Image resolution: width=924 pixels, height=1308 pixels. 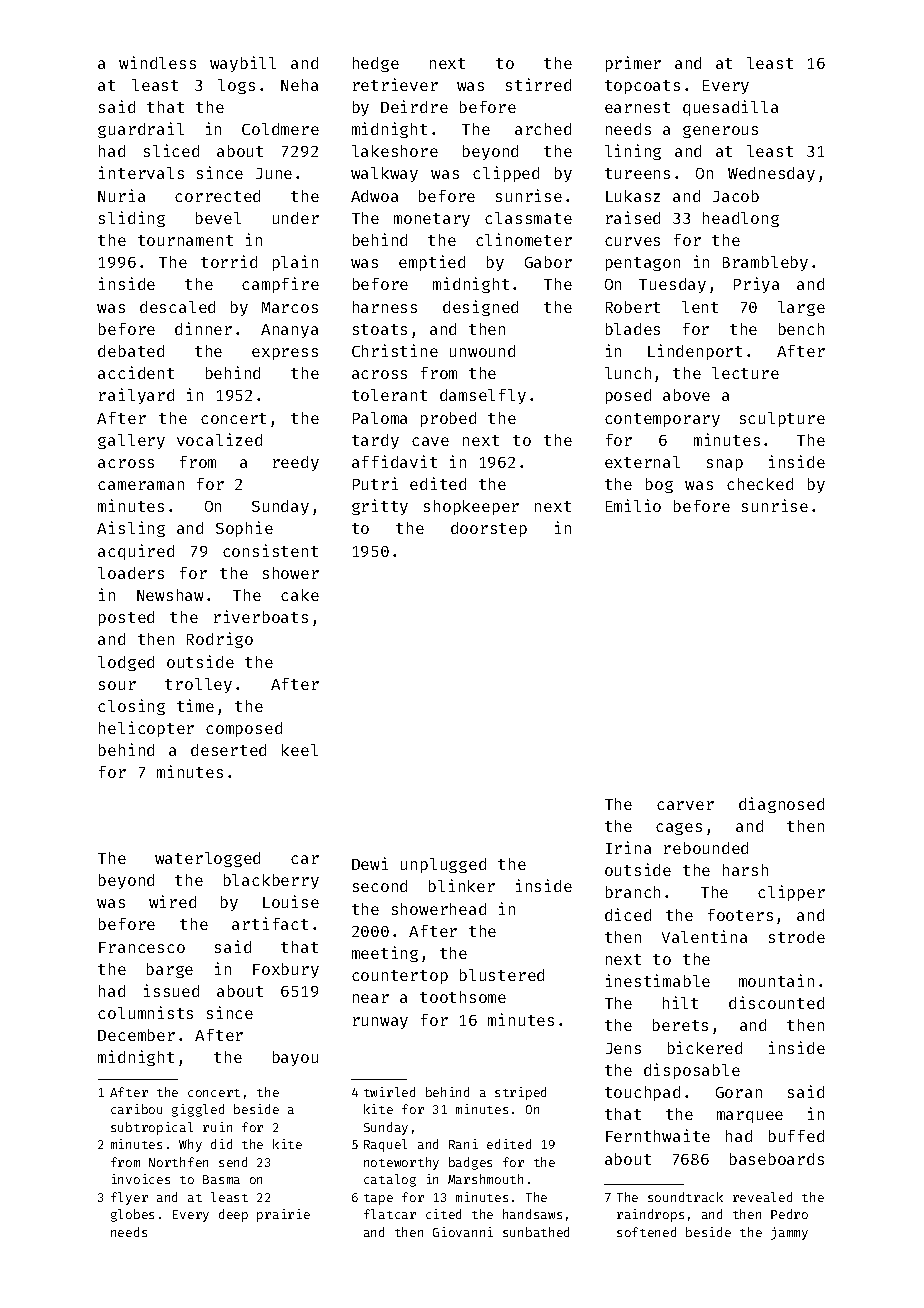 I want to click on keel, so click(x=300, y=750).
